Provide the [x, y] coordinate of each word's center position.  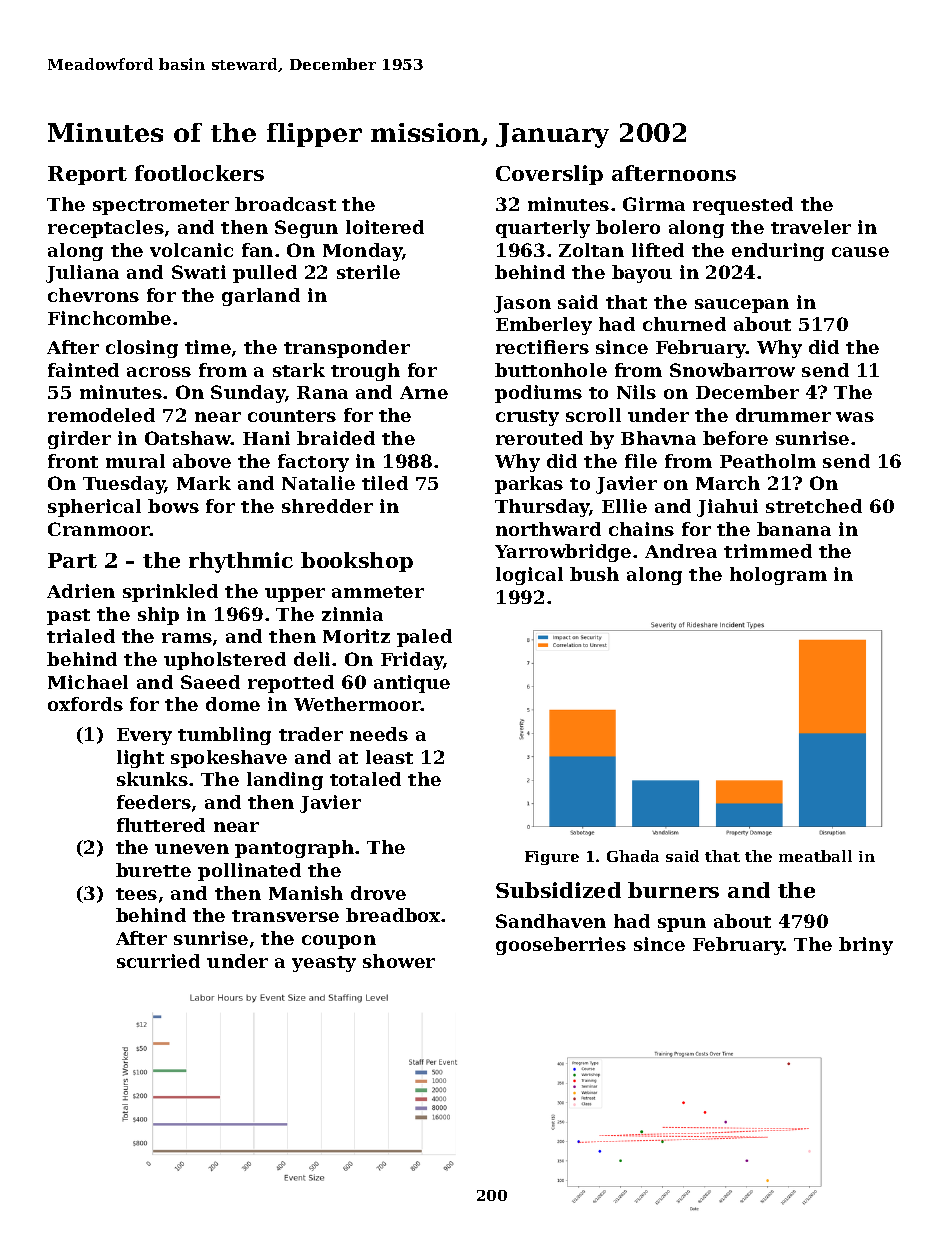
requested [743, 206]
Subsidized [558, 890]
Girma [654, 204]
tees [136, 894]
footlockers [199, 173]
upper [295, 595]
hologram [778, 576]
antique [412, 684]
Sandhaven [551, 921]
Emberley [544, 326]
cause [860, 252]
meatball [815, 856]
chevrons [93, 295]
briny [866, 946]
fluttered [161, 825]
